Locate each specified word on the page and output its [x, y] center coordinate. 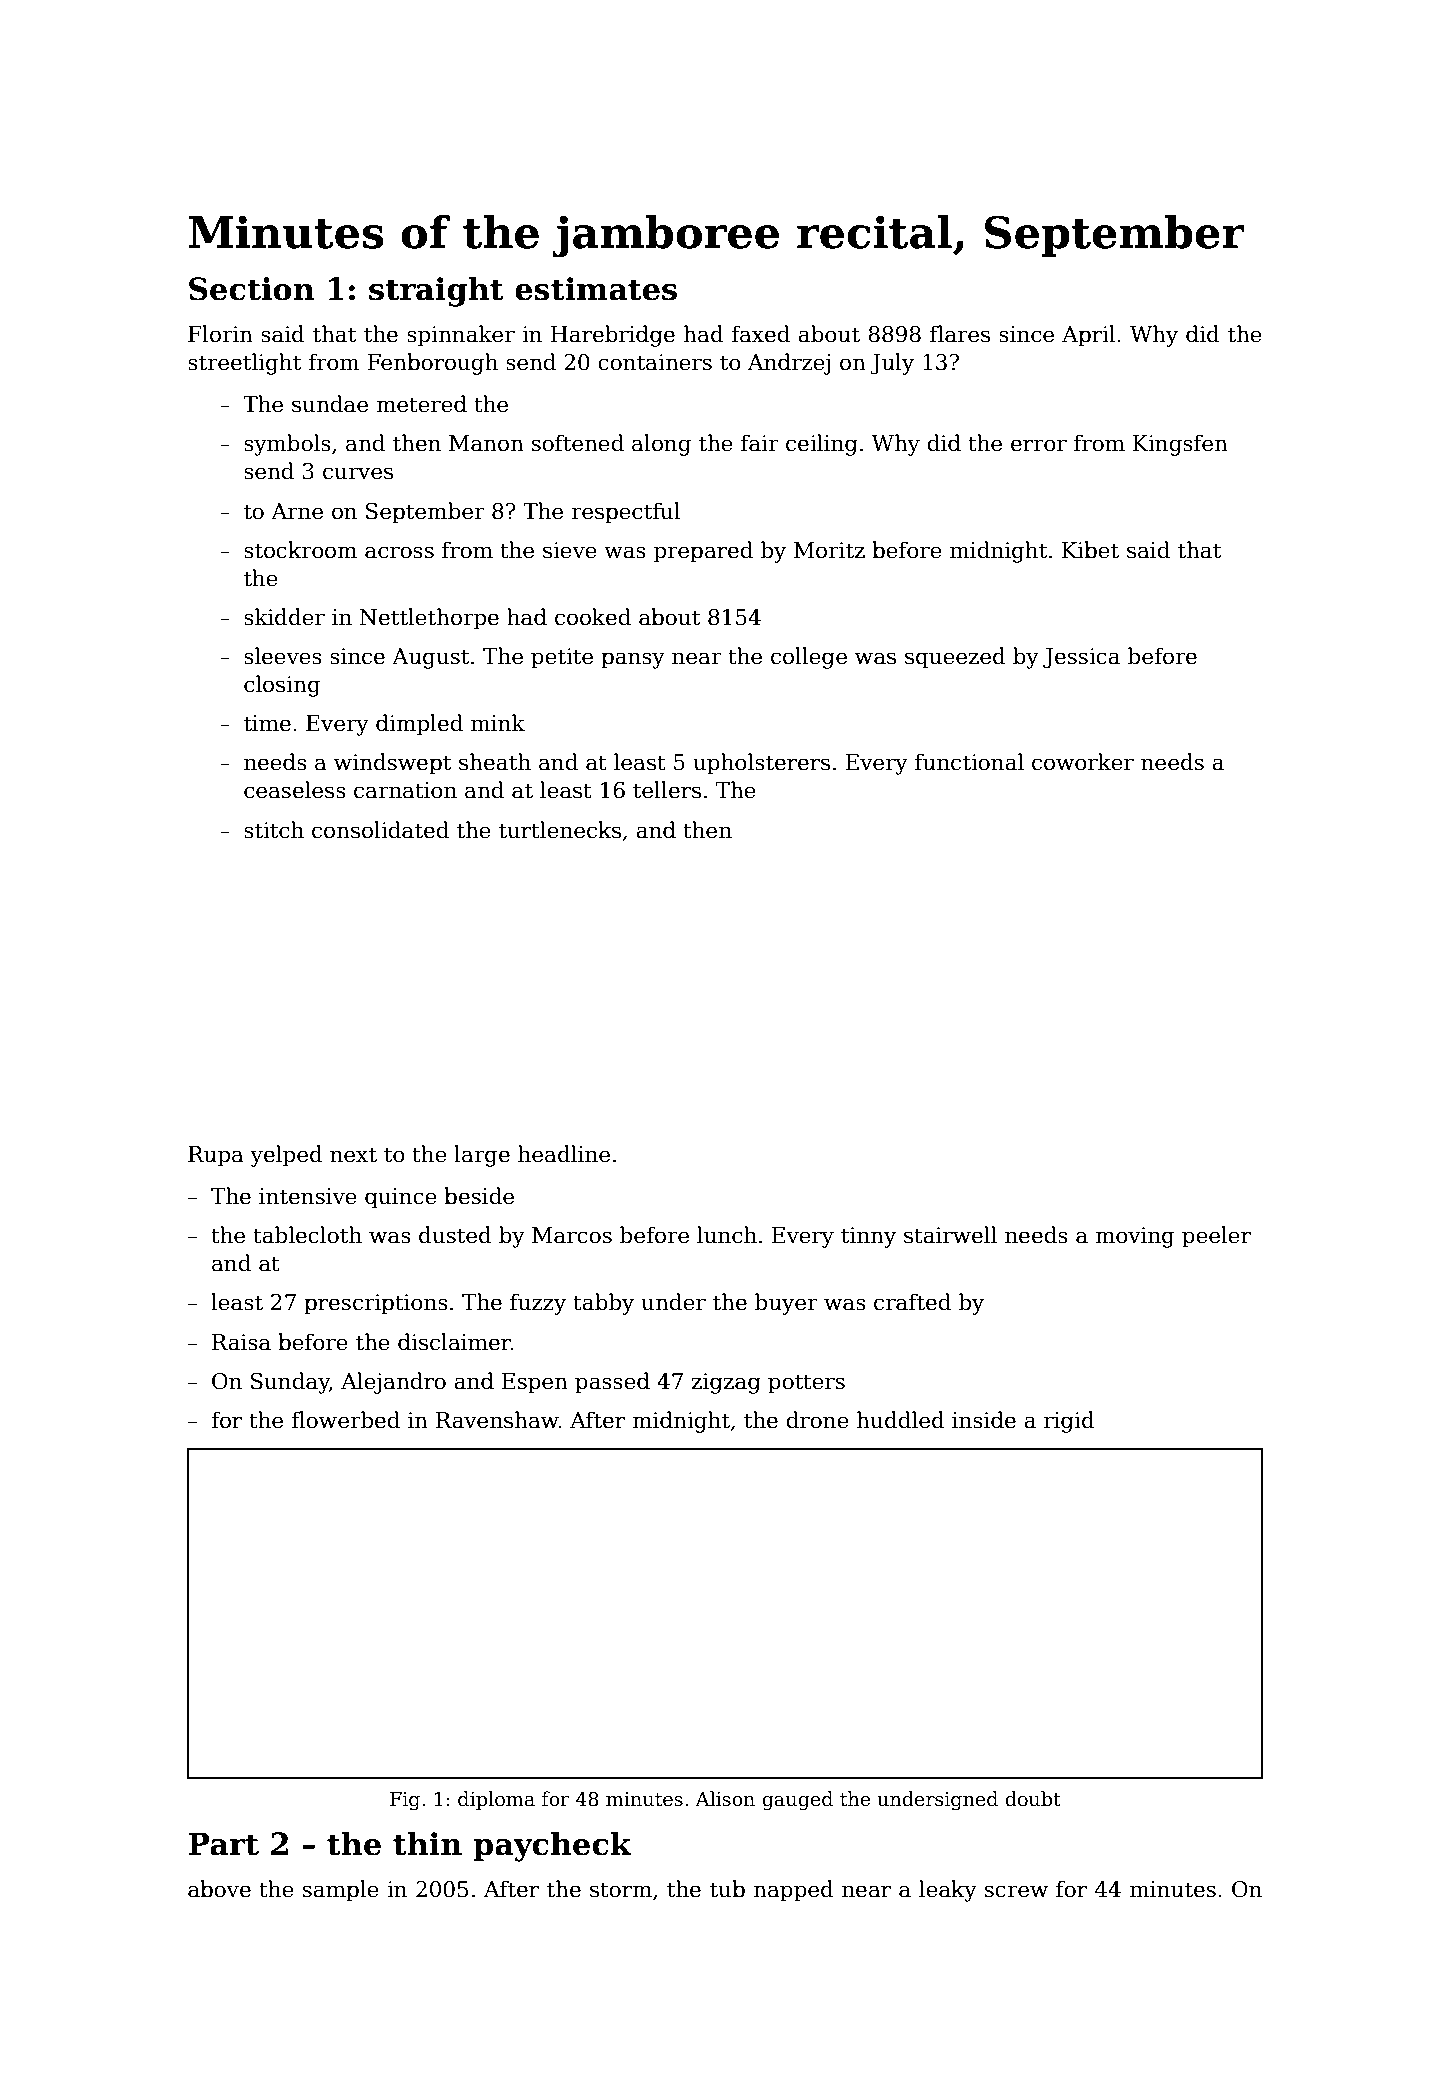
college [809, 658]
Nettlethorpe [429, 619]
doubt [1033, 1799]
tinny [868, 1237]
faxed [760, 334]
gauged [797, 1800]
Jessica [1081, 658]
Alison [725, 1799]
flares [960, 334]
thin [427, 1843]
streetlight [244, 364]
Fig [405, 1801]
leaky [948, 1891]
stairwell [950, 1235]
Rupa [216, 1156]
